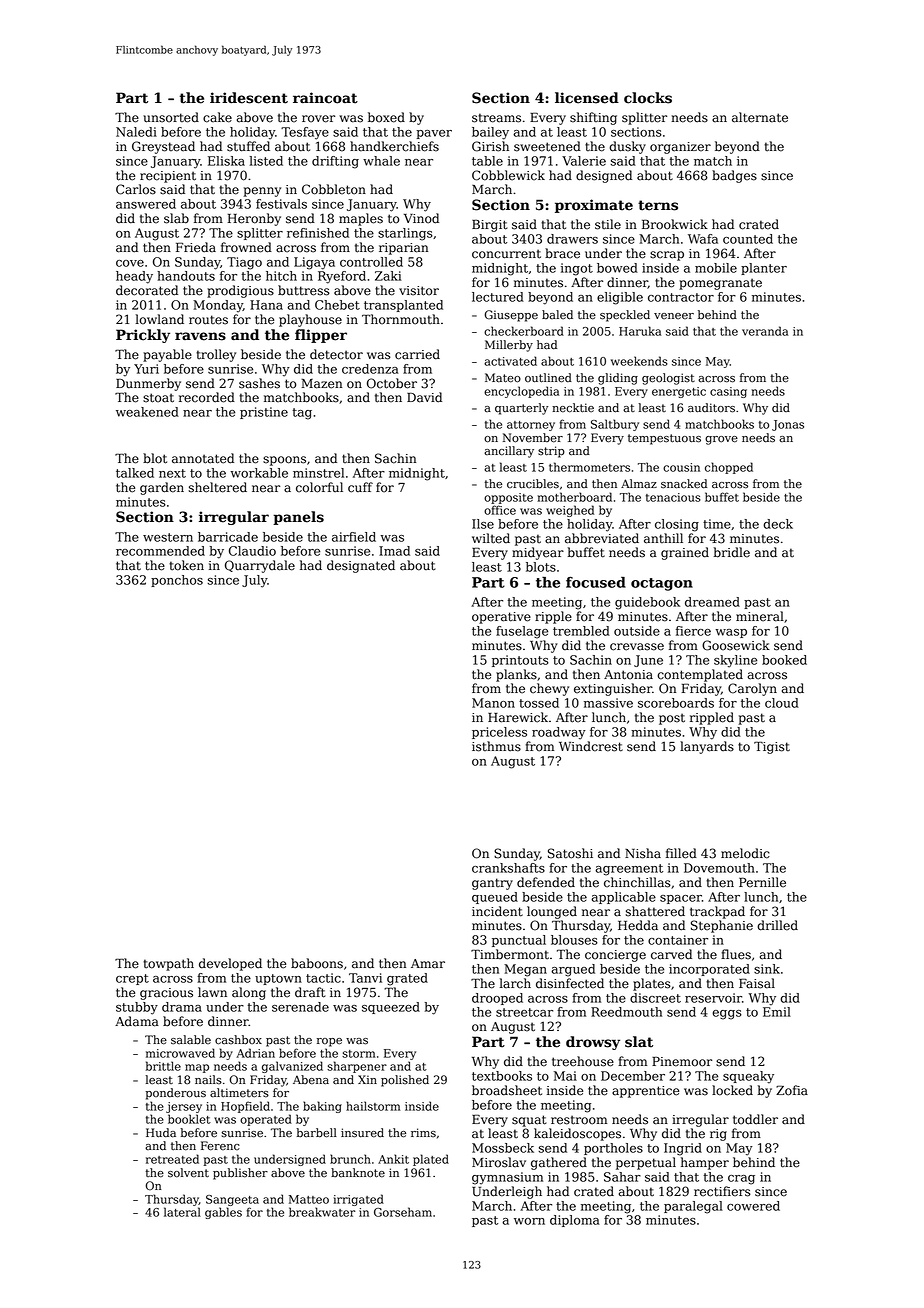 This document has width=924, height=1308. I want to click on iridescent, so click(249, 98).
